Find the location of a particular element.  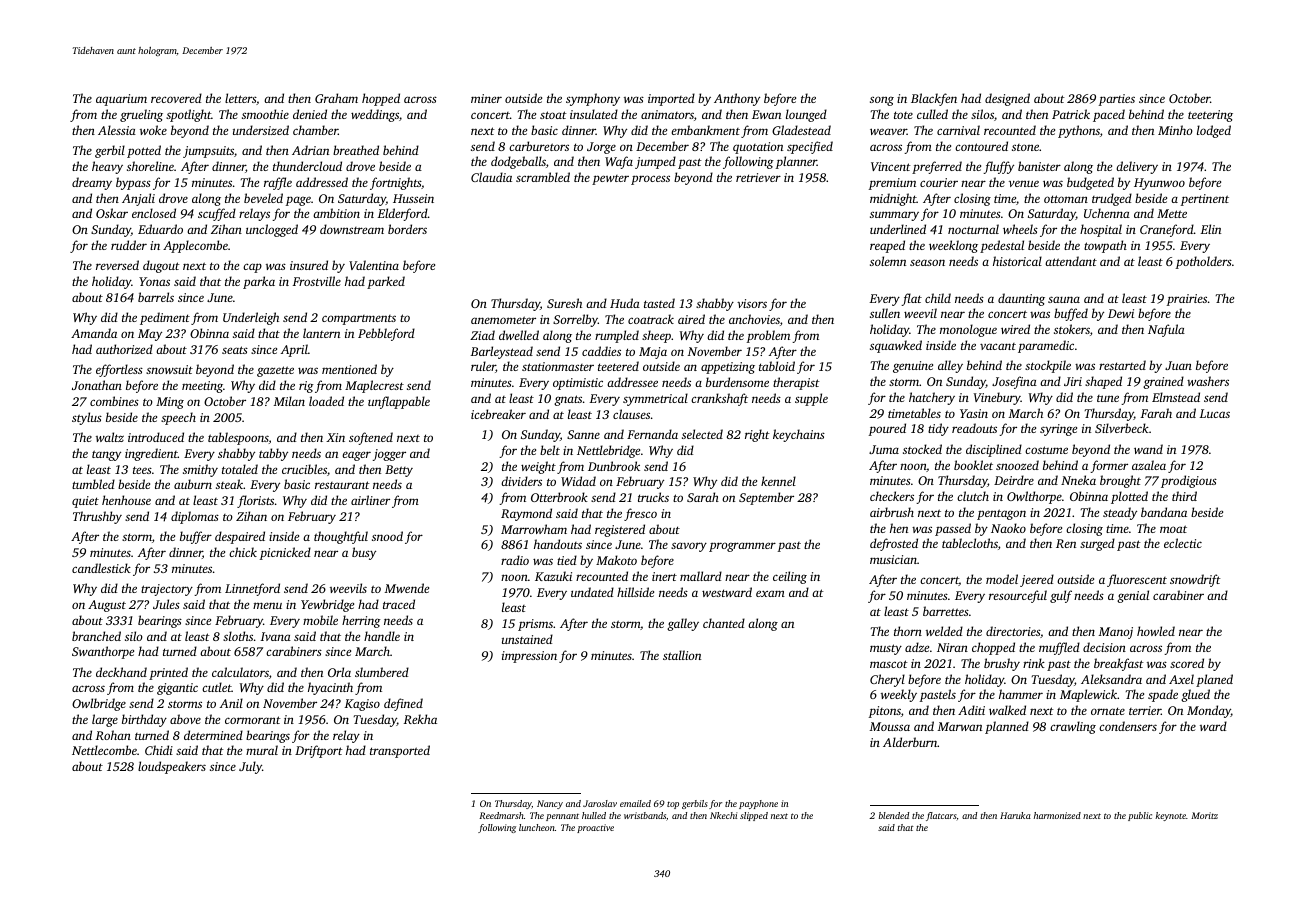

Vincent is located at coordinates (891, 166).
